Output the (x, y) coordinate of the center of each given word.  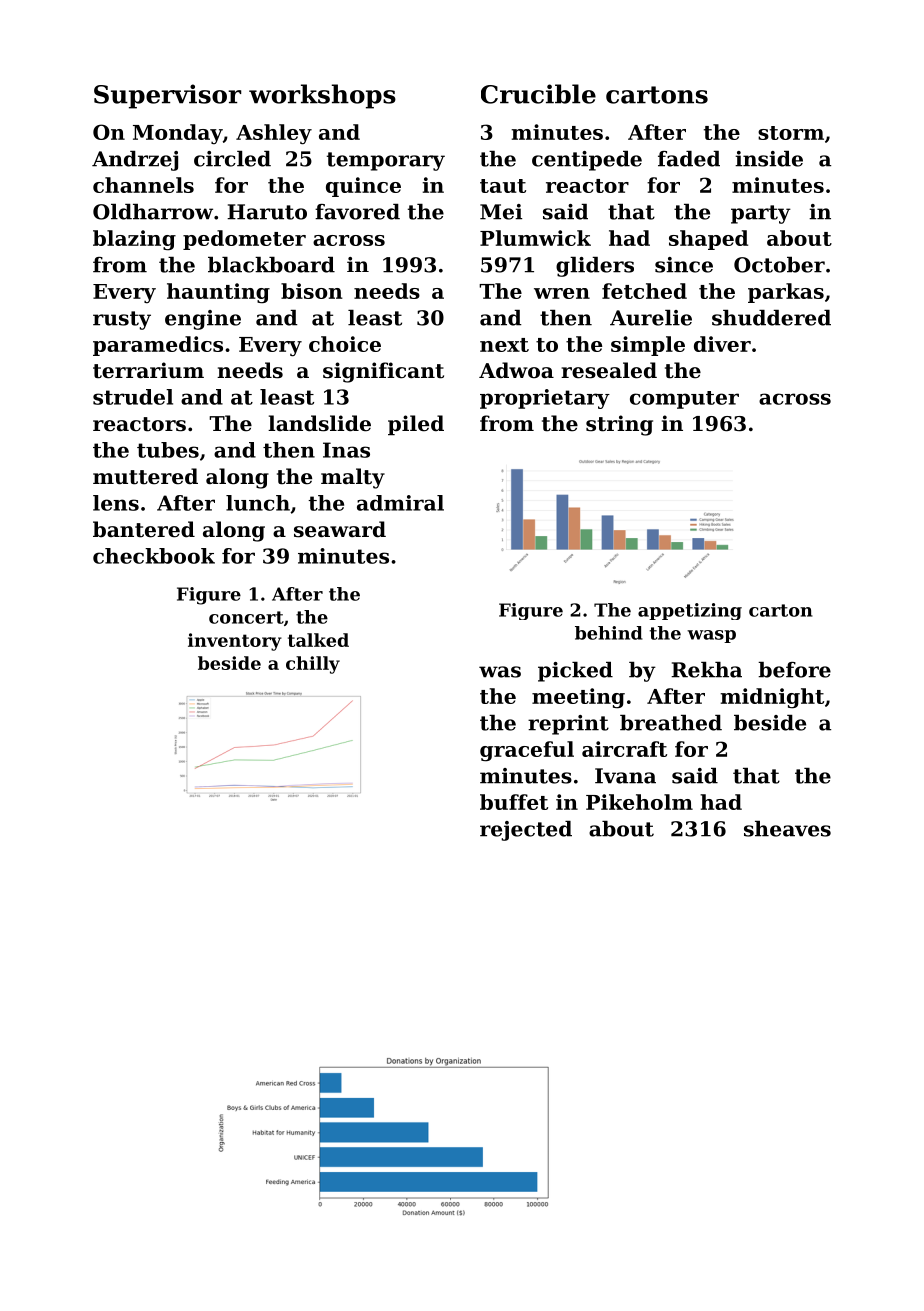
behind (609, 633)
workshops (322, 96)
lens (116, 503)
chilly (313, 665)
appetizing (690, 611)
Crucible (538, 94)
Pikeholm (639, 802)
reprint (568, 725)
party (761, 214)
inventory (235, 642)
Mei (501, 212)
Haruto (267, 212)
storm (791, 133)
